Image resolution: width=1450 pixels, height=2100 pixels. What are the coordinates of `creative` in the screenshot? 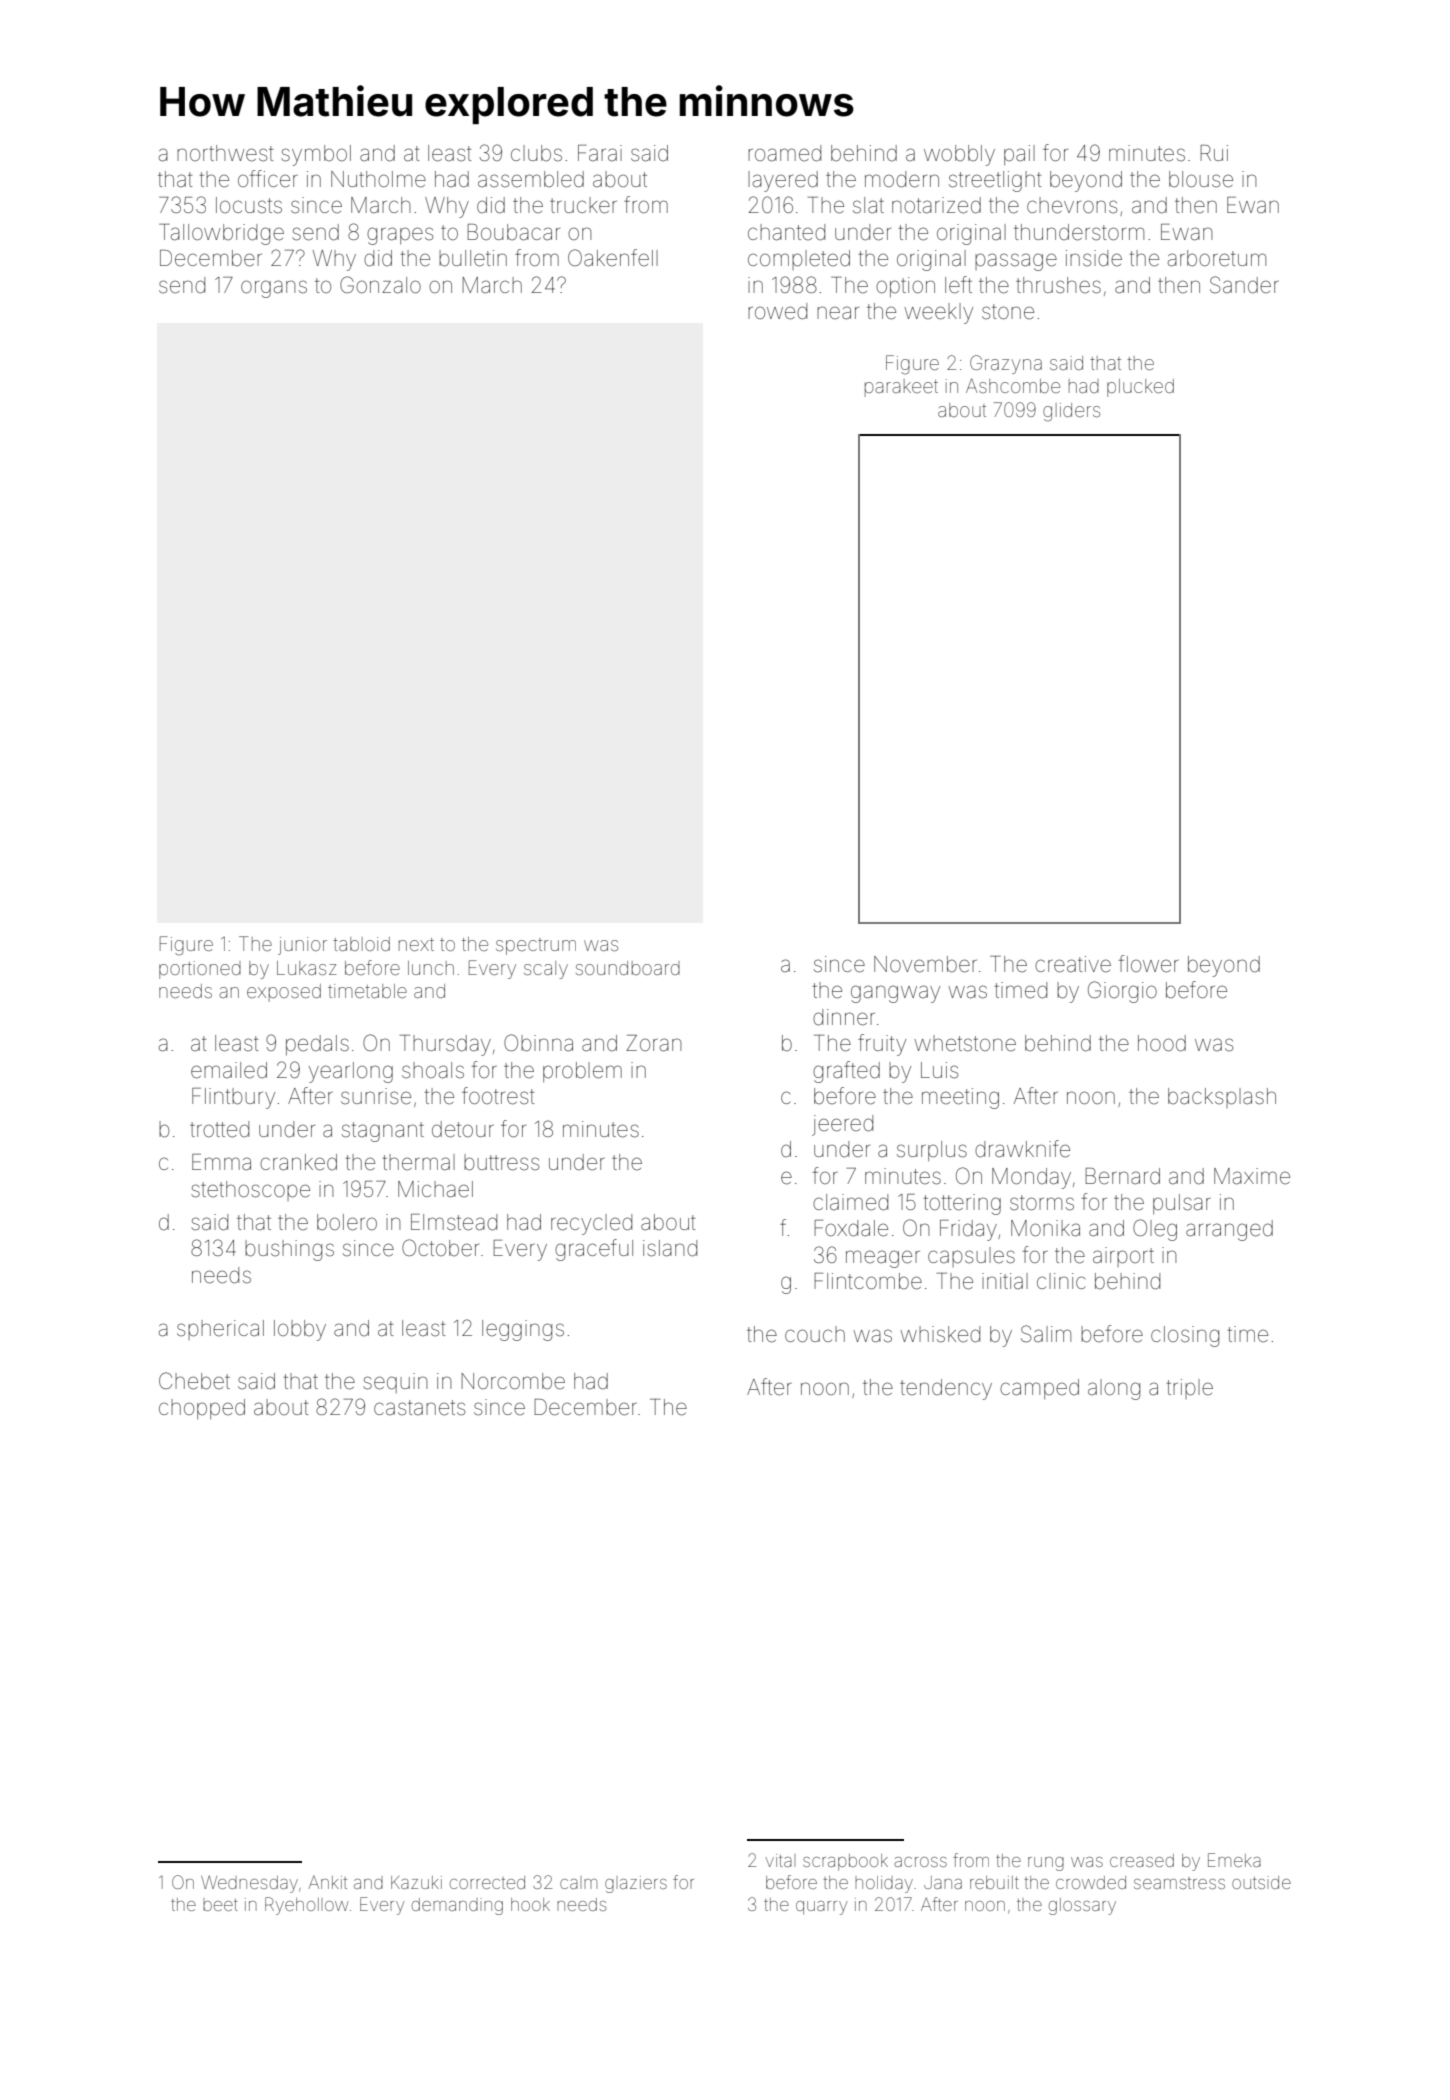 It's located at (1073, 964).
